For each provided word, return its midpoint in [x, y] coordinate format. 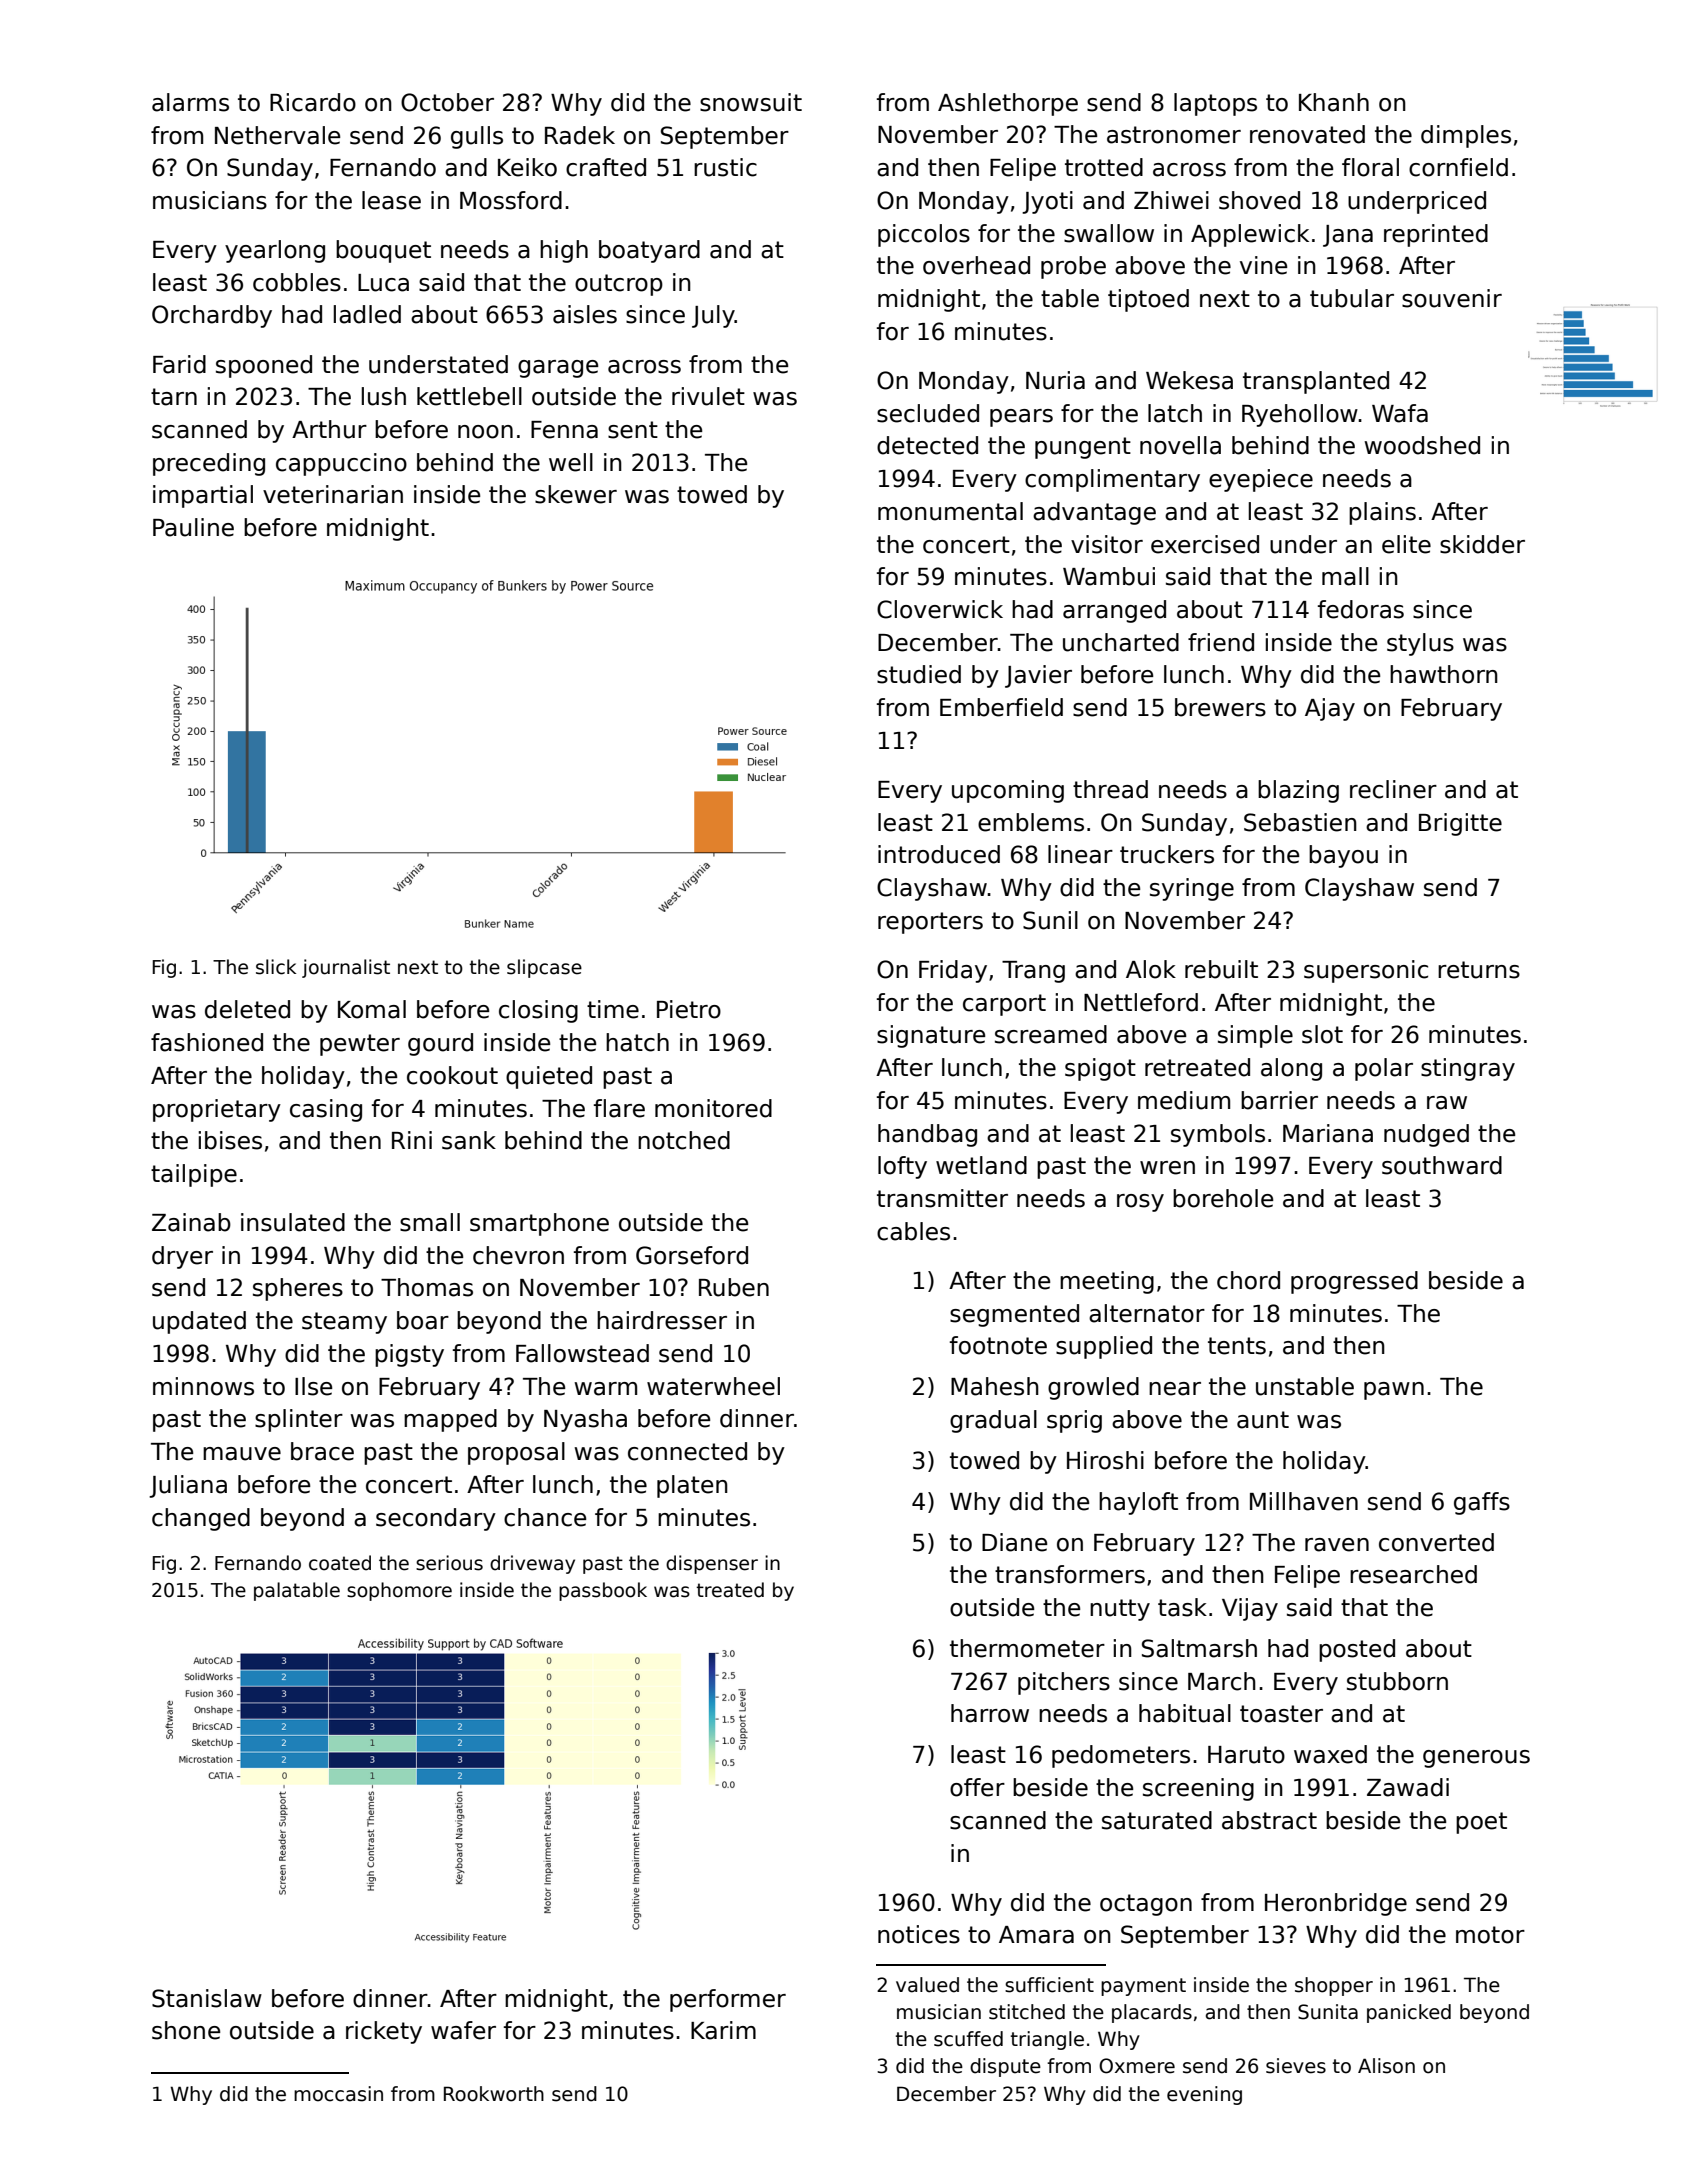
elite [1406, 544]
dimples [1466, 136]
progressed [1354, 1282]
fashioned [207, 1042]
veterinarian [333, 494]
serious [449, 1563]
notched [684, 1140]
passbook [603, 1591]
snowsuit [751, 102]
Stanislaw [207, 1998]
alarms [190, 102]
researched [1413, 1574]
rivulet [708, 396]
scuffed [968, 2039]
